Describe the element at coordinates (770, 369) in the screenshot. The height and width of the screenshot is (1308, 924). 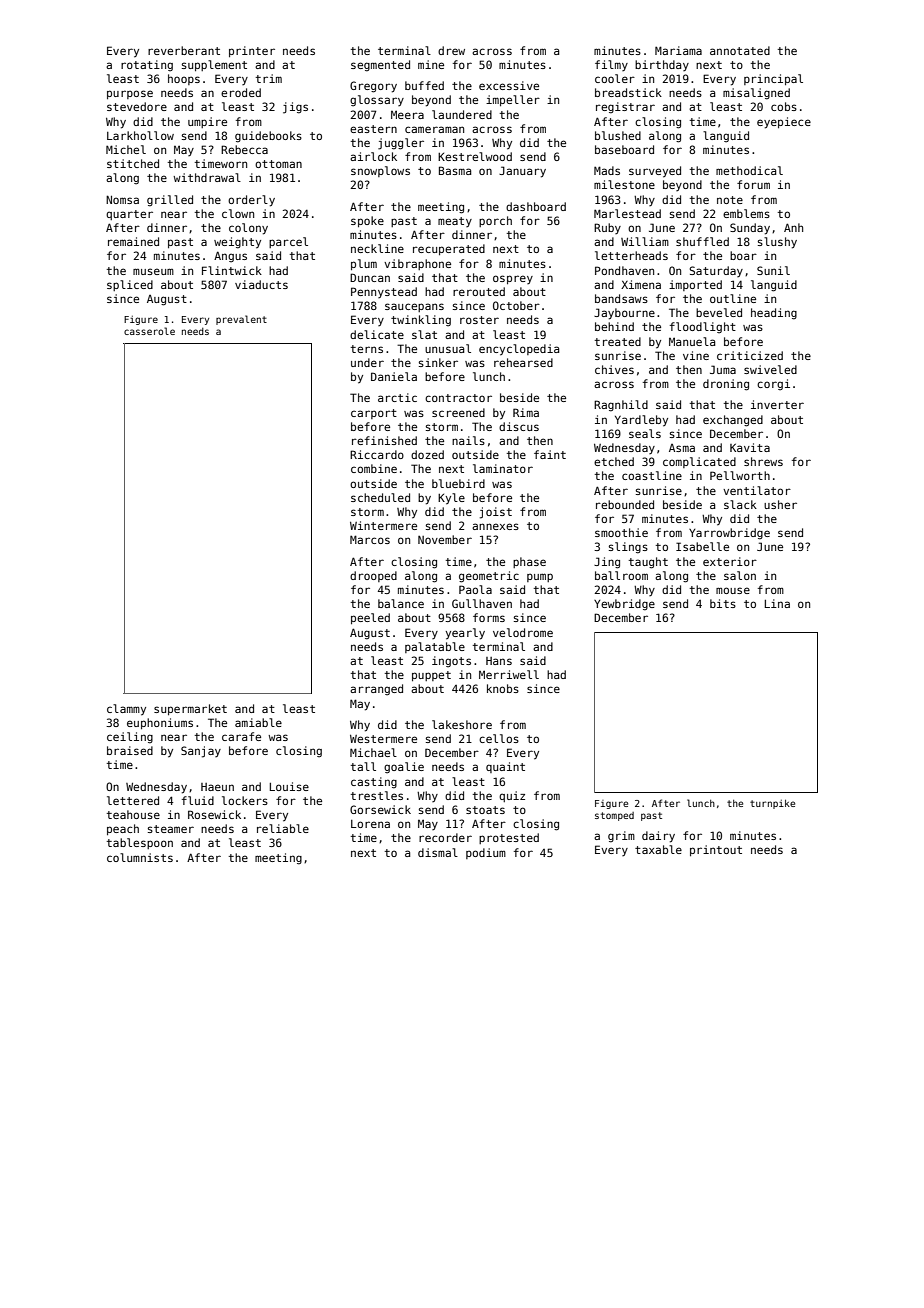
I see `swiveled` at that location.
